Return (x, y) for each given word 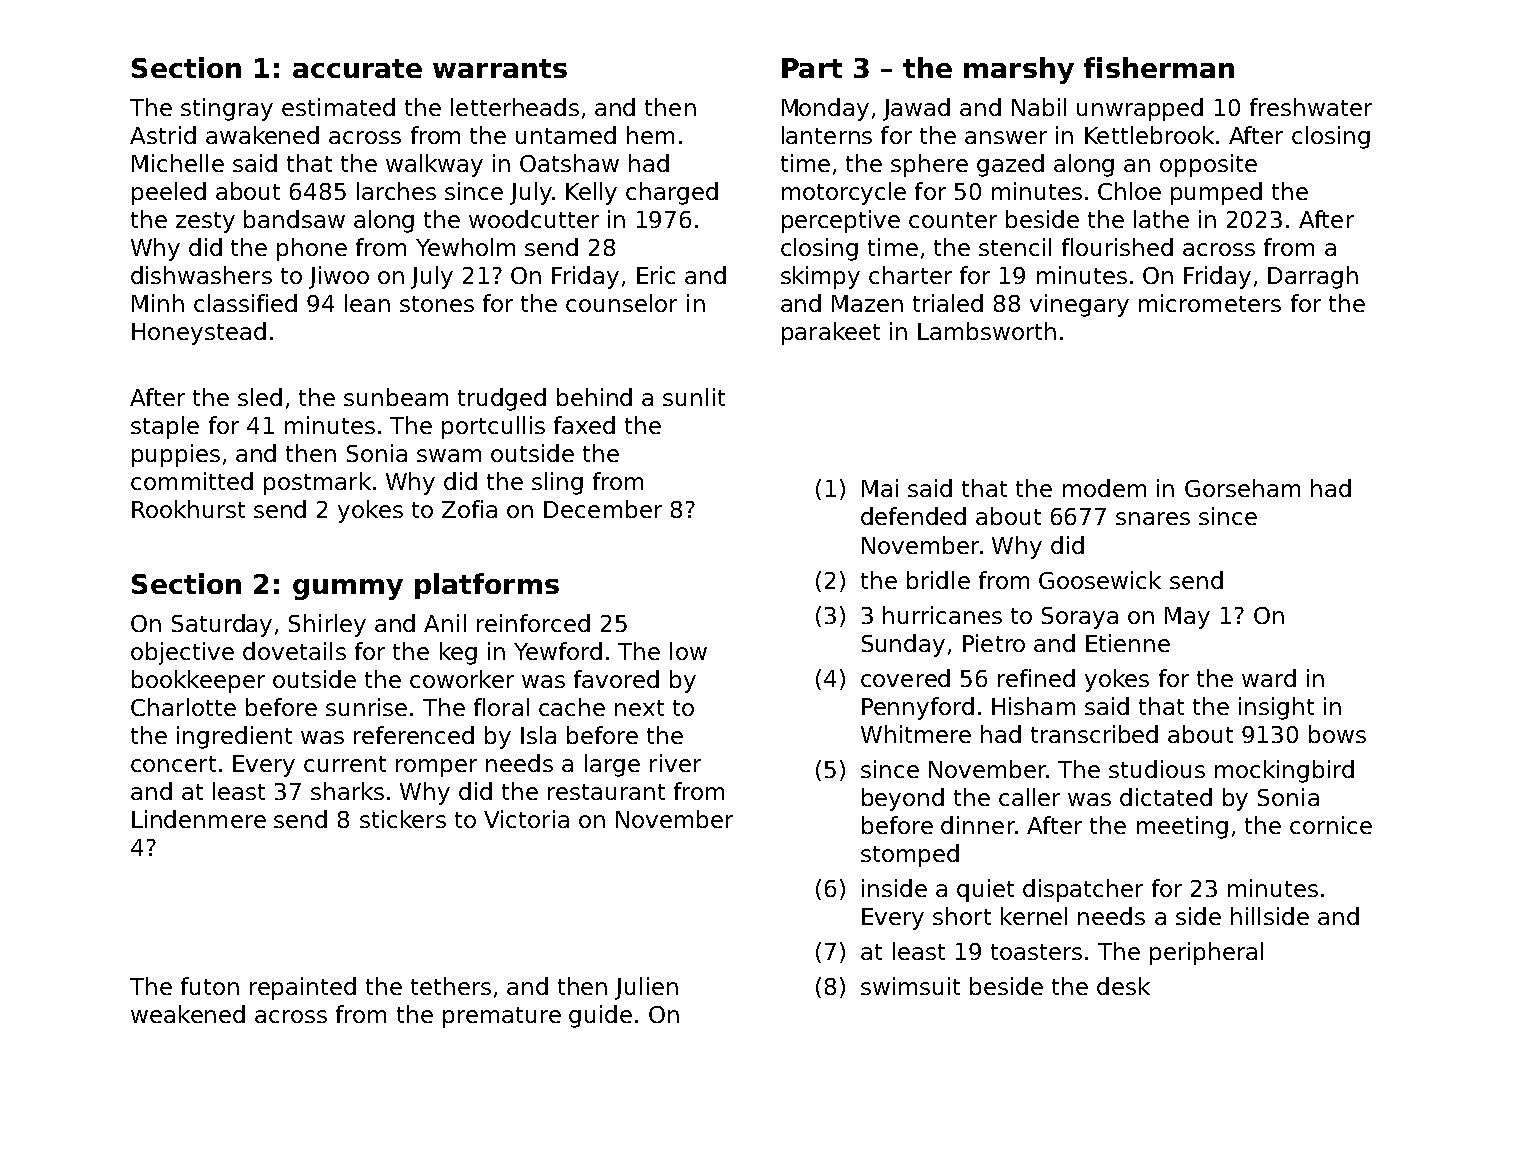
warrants (500, 68)
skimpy (820, 277)
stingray (227, 109)
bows (1337, 734)
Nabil (1039, 107)
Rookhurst (188, 509)
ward (1269, 678)
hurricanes (942, 615)
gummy (348, 589)
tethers (451, 986)
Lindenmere (199, 819)
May (1187, 618)
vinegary (1079, 305)
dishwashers (201, 275)
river (675, 763)
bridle (938, 580)
